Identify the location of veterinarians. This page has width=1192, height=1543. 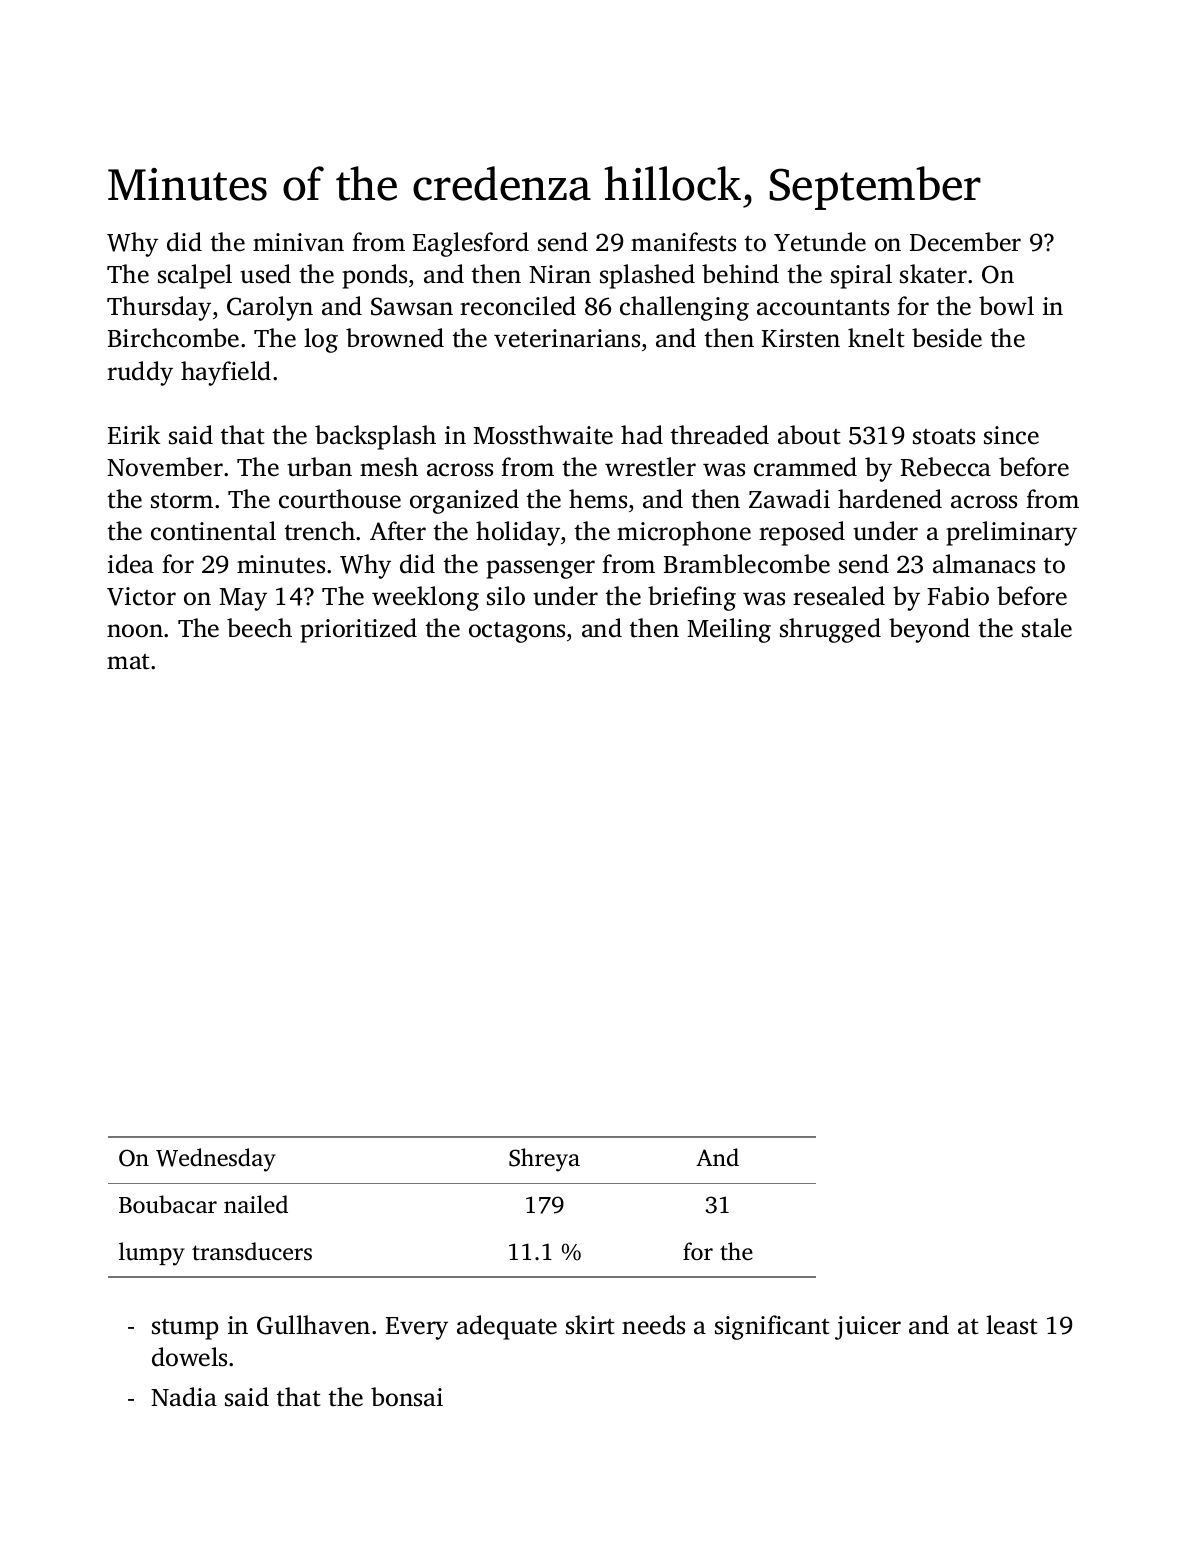
(567, 338).
